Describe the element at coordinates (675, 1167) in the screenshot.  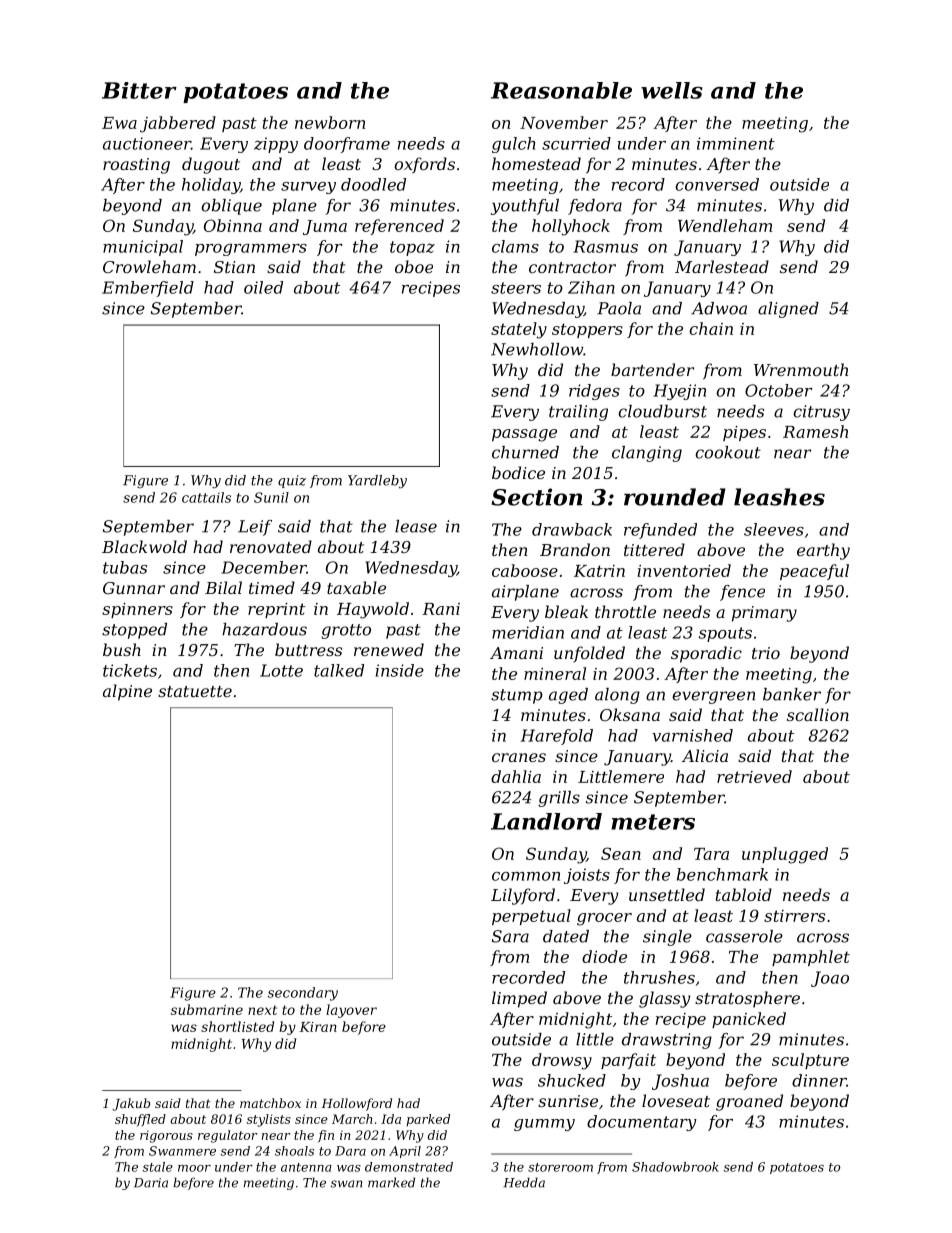
I see `Shadowbrook` at that location.
